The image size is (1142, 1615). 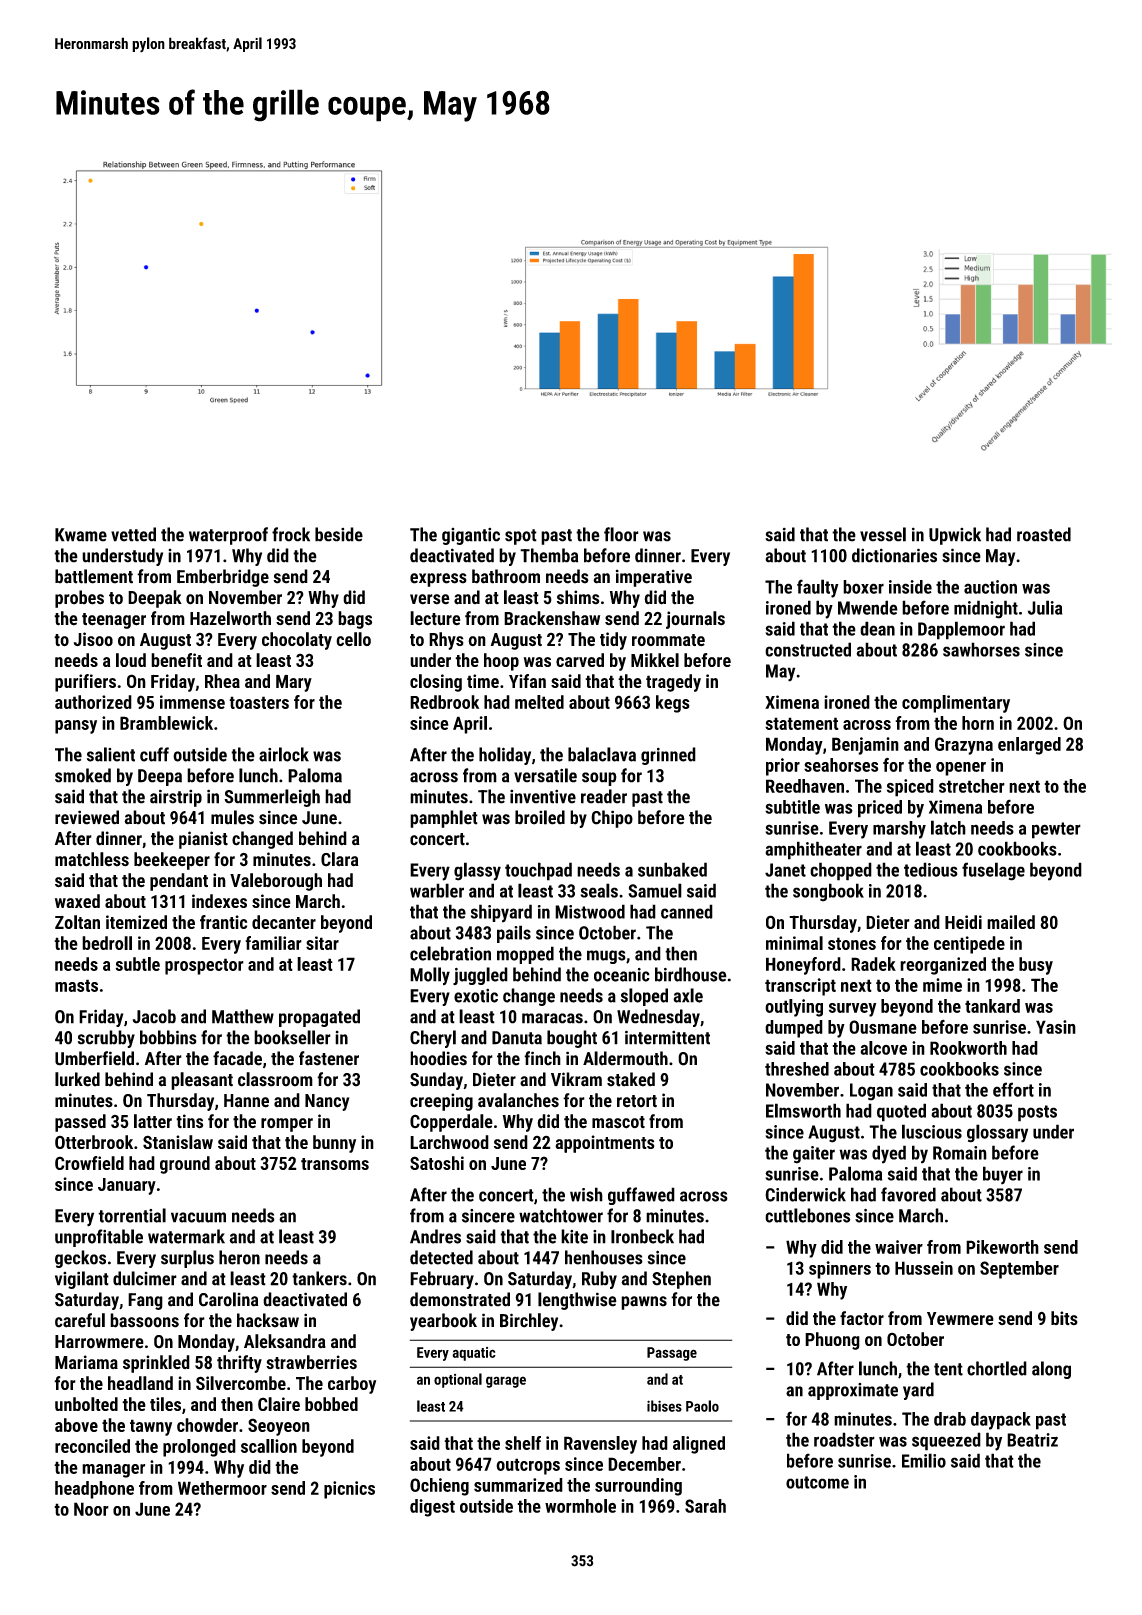 I want to click on shelf, so click(x=523, y=1443).
